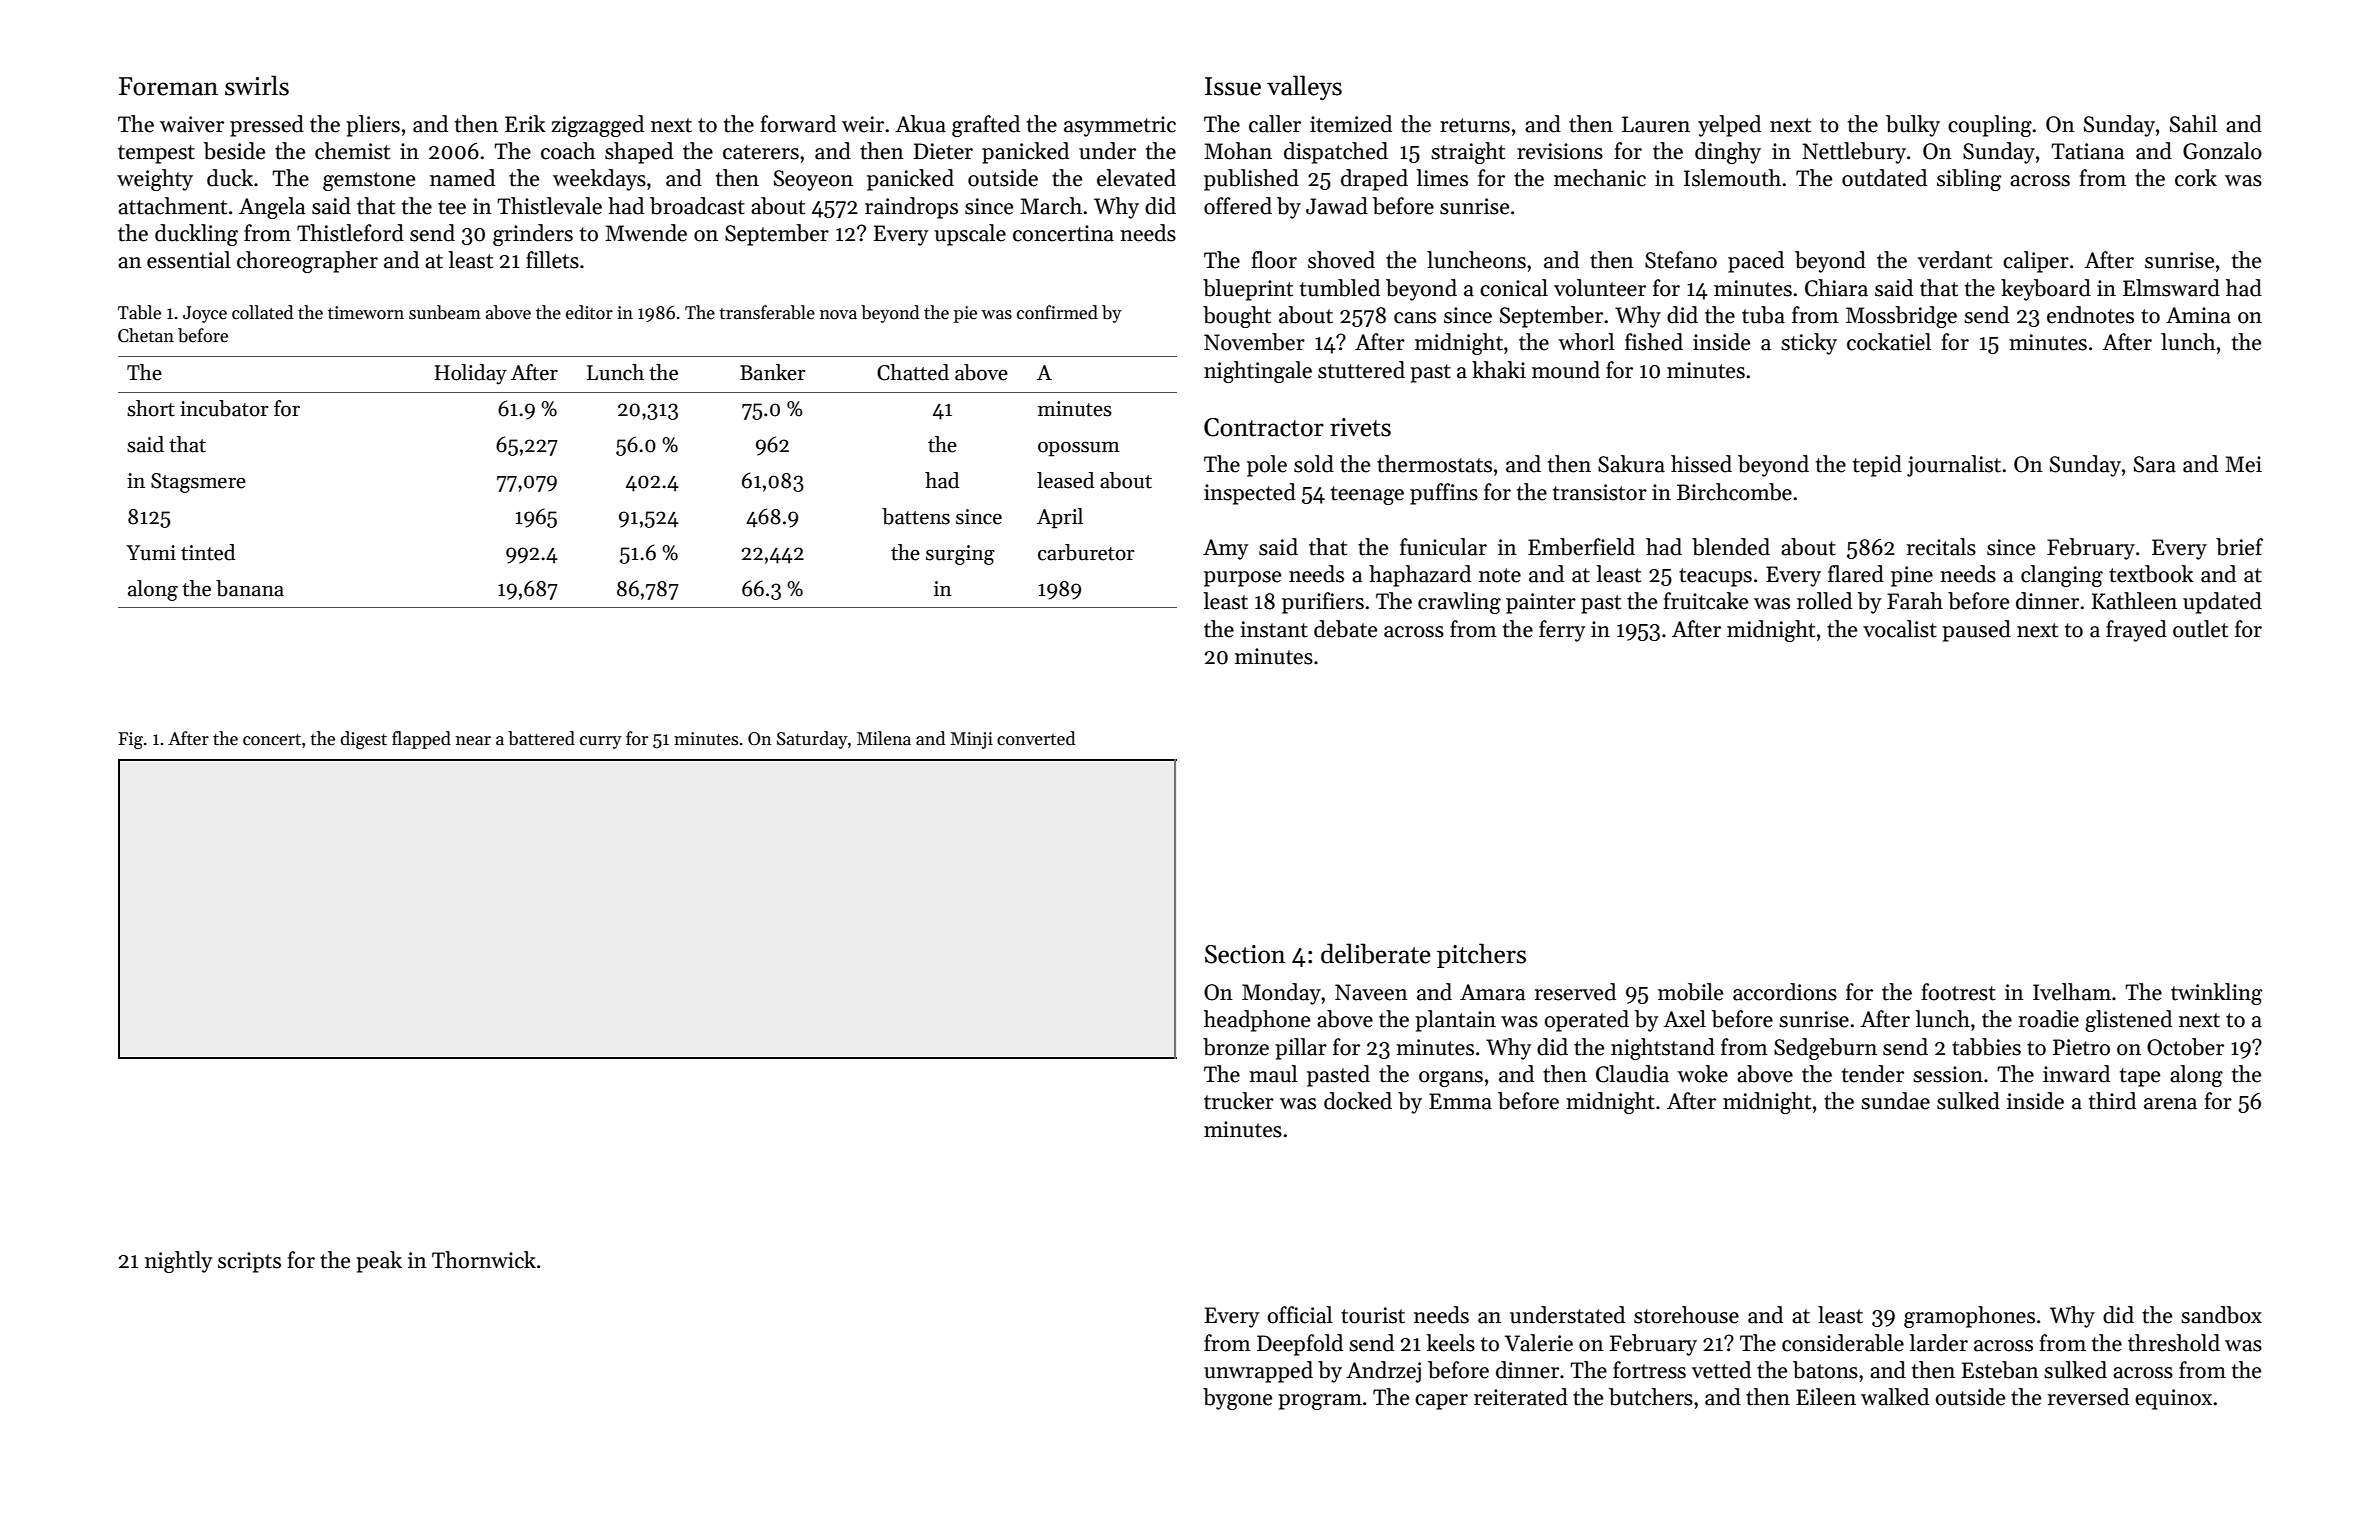 This document has width=2380, height=1540. Describe the element at coordinates (1600, 288) in the document. I see `volunteer` at that location.
